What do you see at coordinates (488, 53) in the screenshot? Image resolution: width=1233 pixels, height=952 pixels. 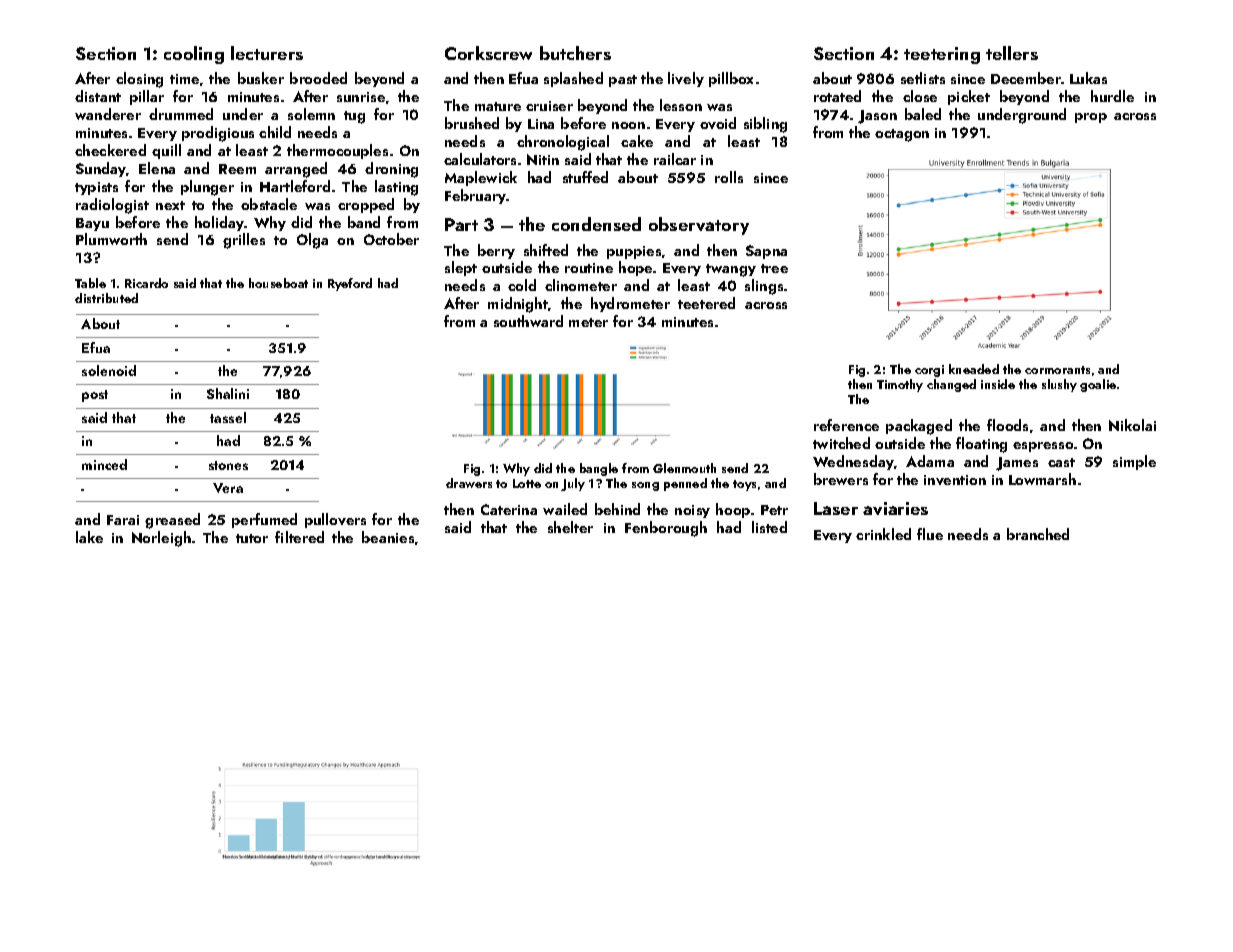 I see `Corkscrew` at bounding box center [488, 53].
